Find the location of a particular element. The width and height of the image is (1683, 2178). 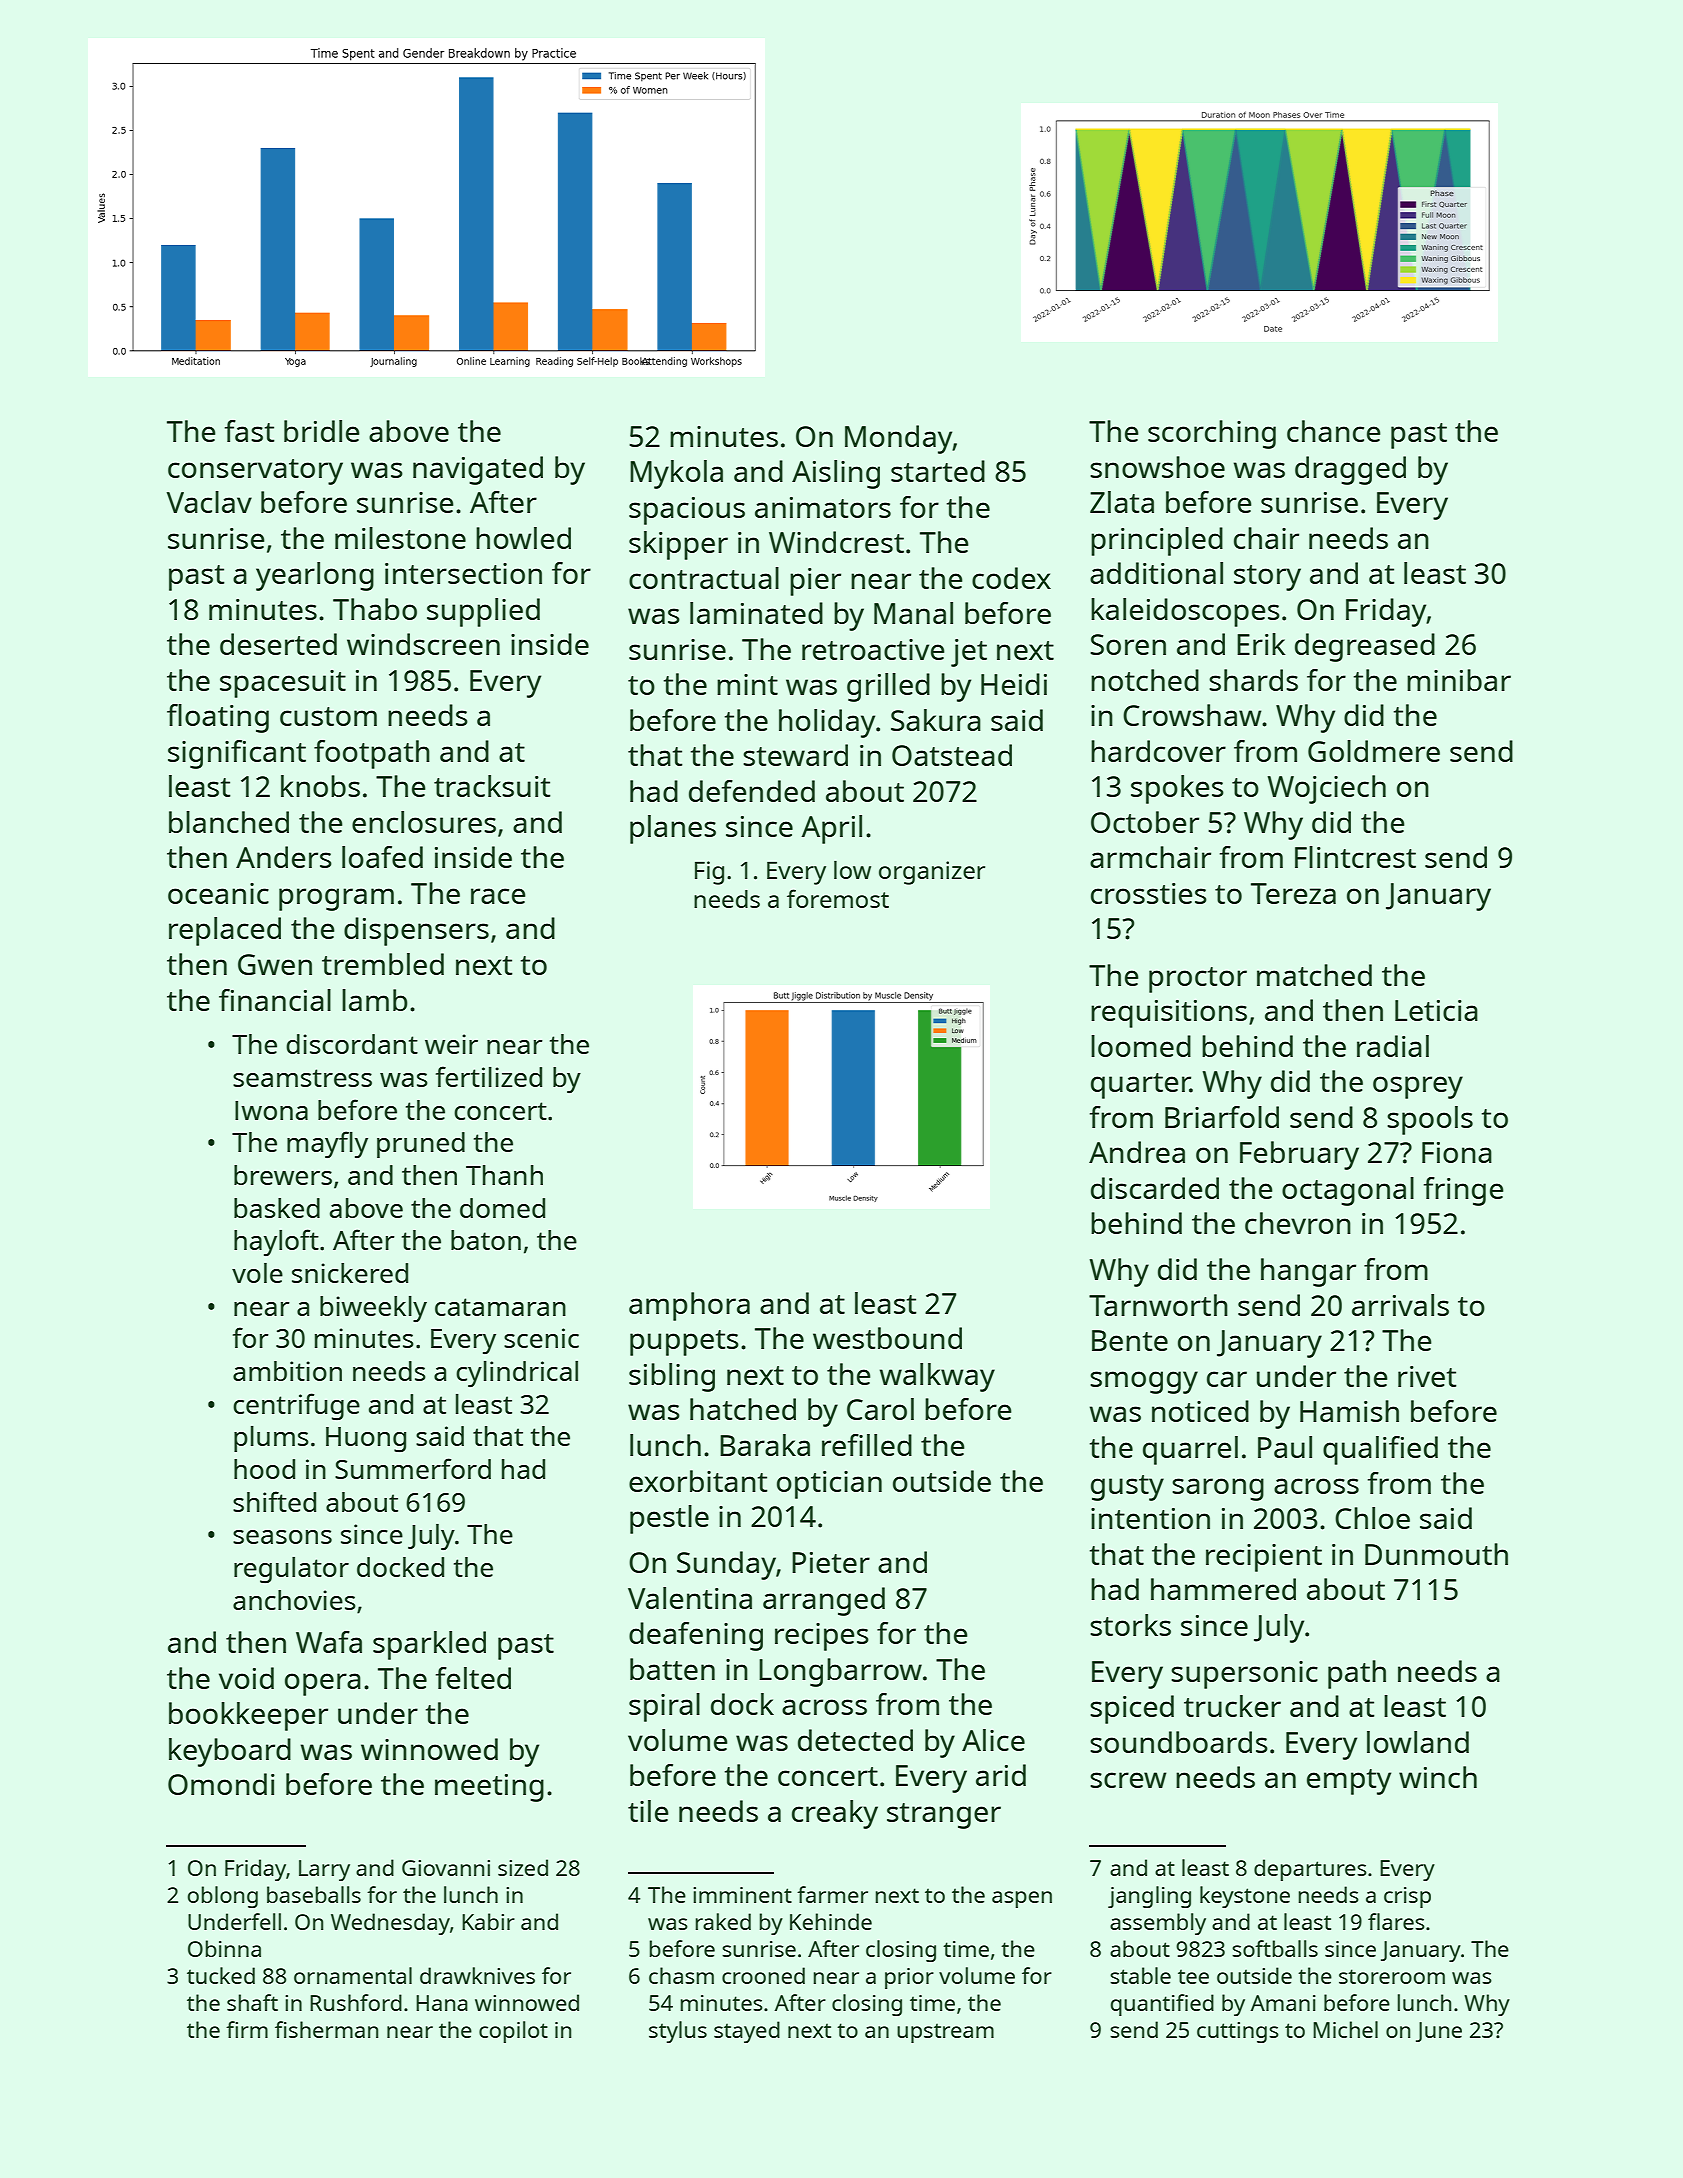

pestle is located at coordinates (669, 1519).
